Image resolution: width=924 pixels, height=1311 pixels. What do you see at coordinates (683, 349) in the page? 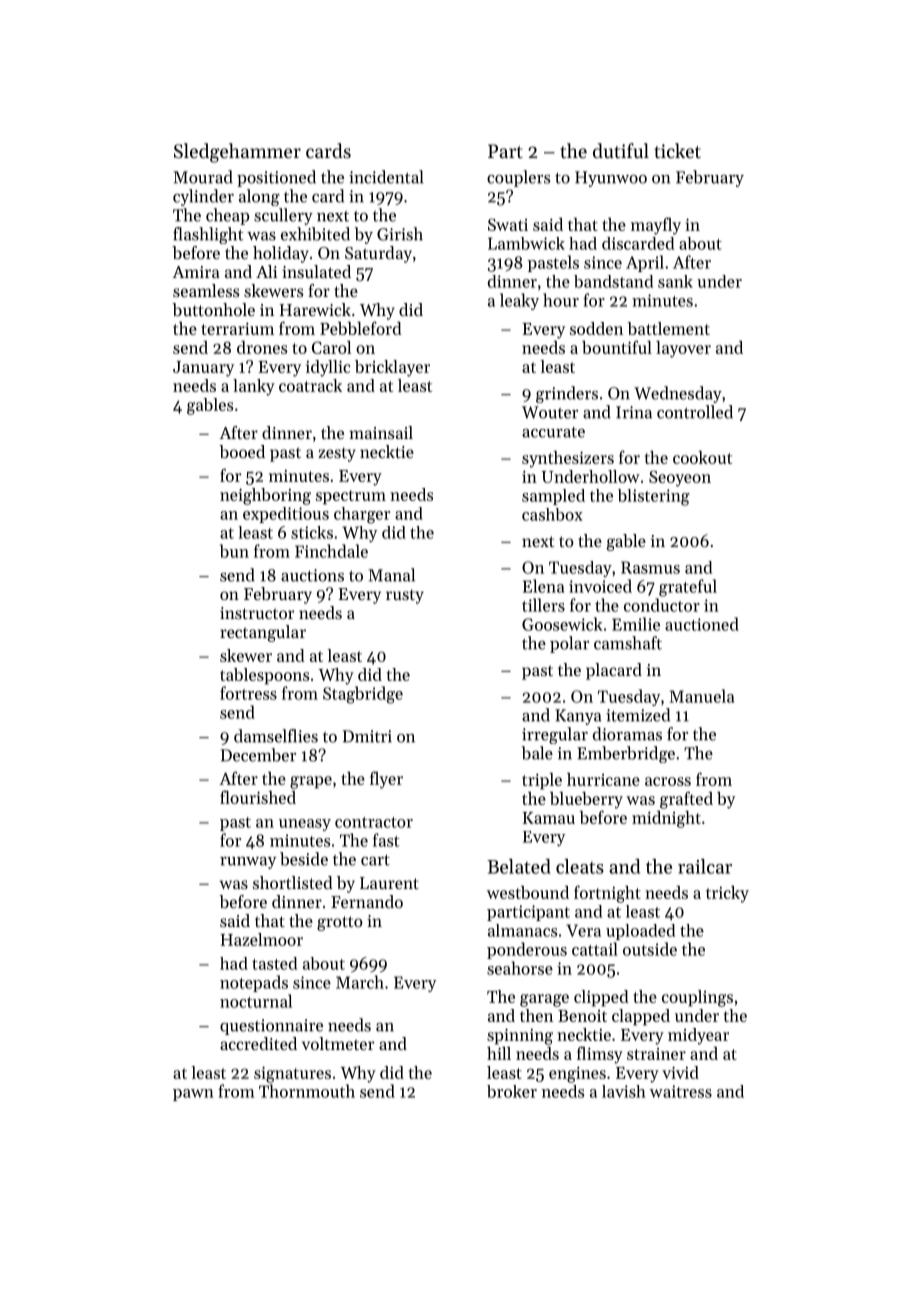
I see `layover` at bounding box center [683, 349].
